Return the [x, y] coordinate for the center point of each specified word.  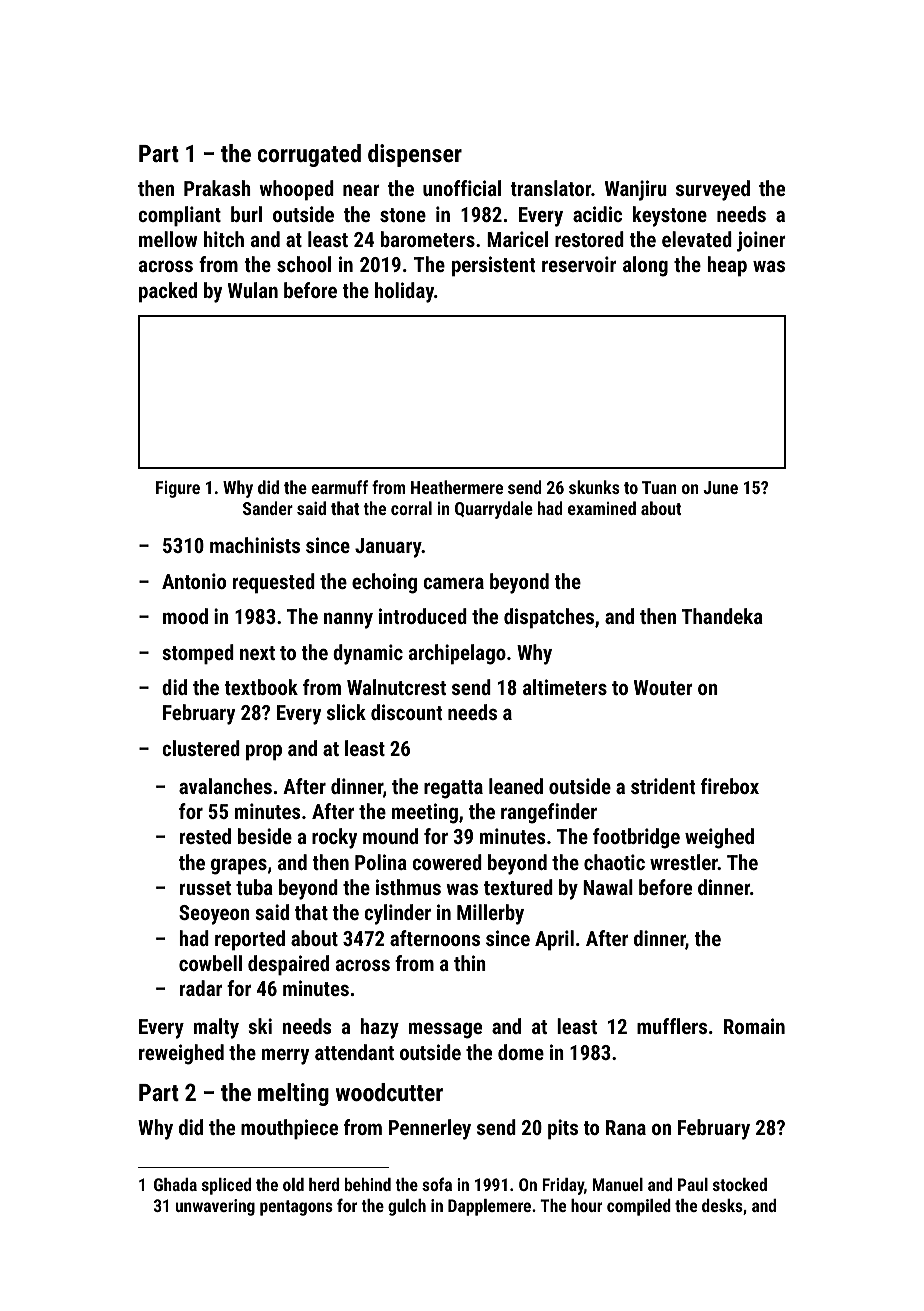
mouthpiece [289, 1129]
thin [470, 963]
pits [563, 1129]
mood [185, 616]
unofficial [462, 188]
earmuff [339, 487]
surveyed [713, 190]
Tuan [659, 487]
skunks [594, 487]
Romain [754, 1026]
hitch [224, 239]
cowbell [210, 963]
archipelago [457, 654]
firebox [730, 786]
